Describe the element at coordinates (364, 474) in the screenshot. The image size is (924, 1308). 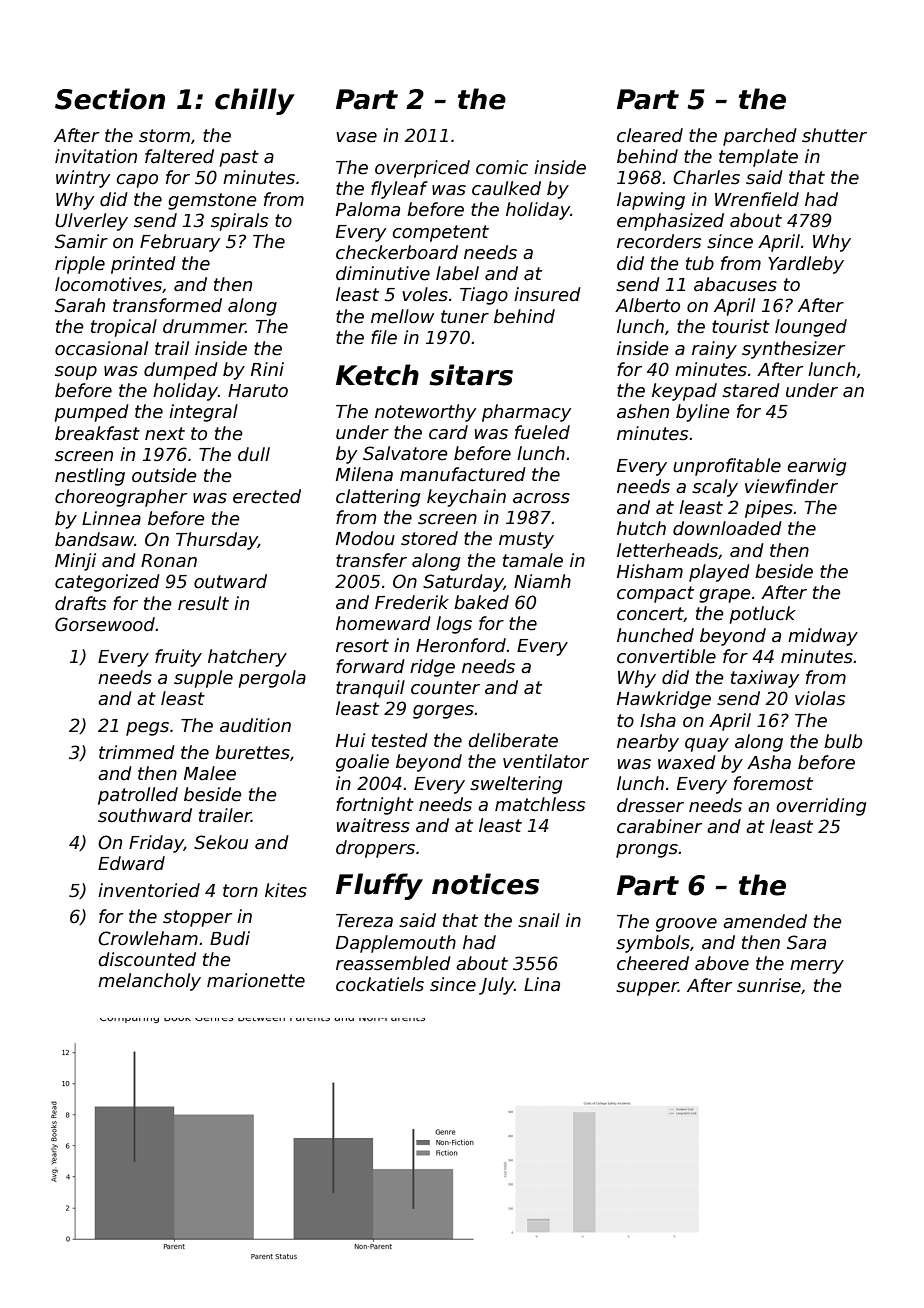
I see `Milena` at that location.
